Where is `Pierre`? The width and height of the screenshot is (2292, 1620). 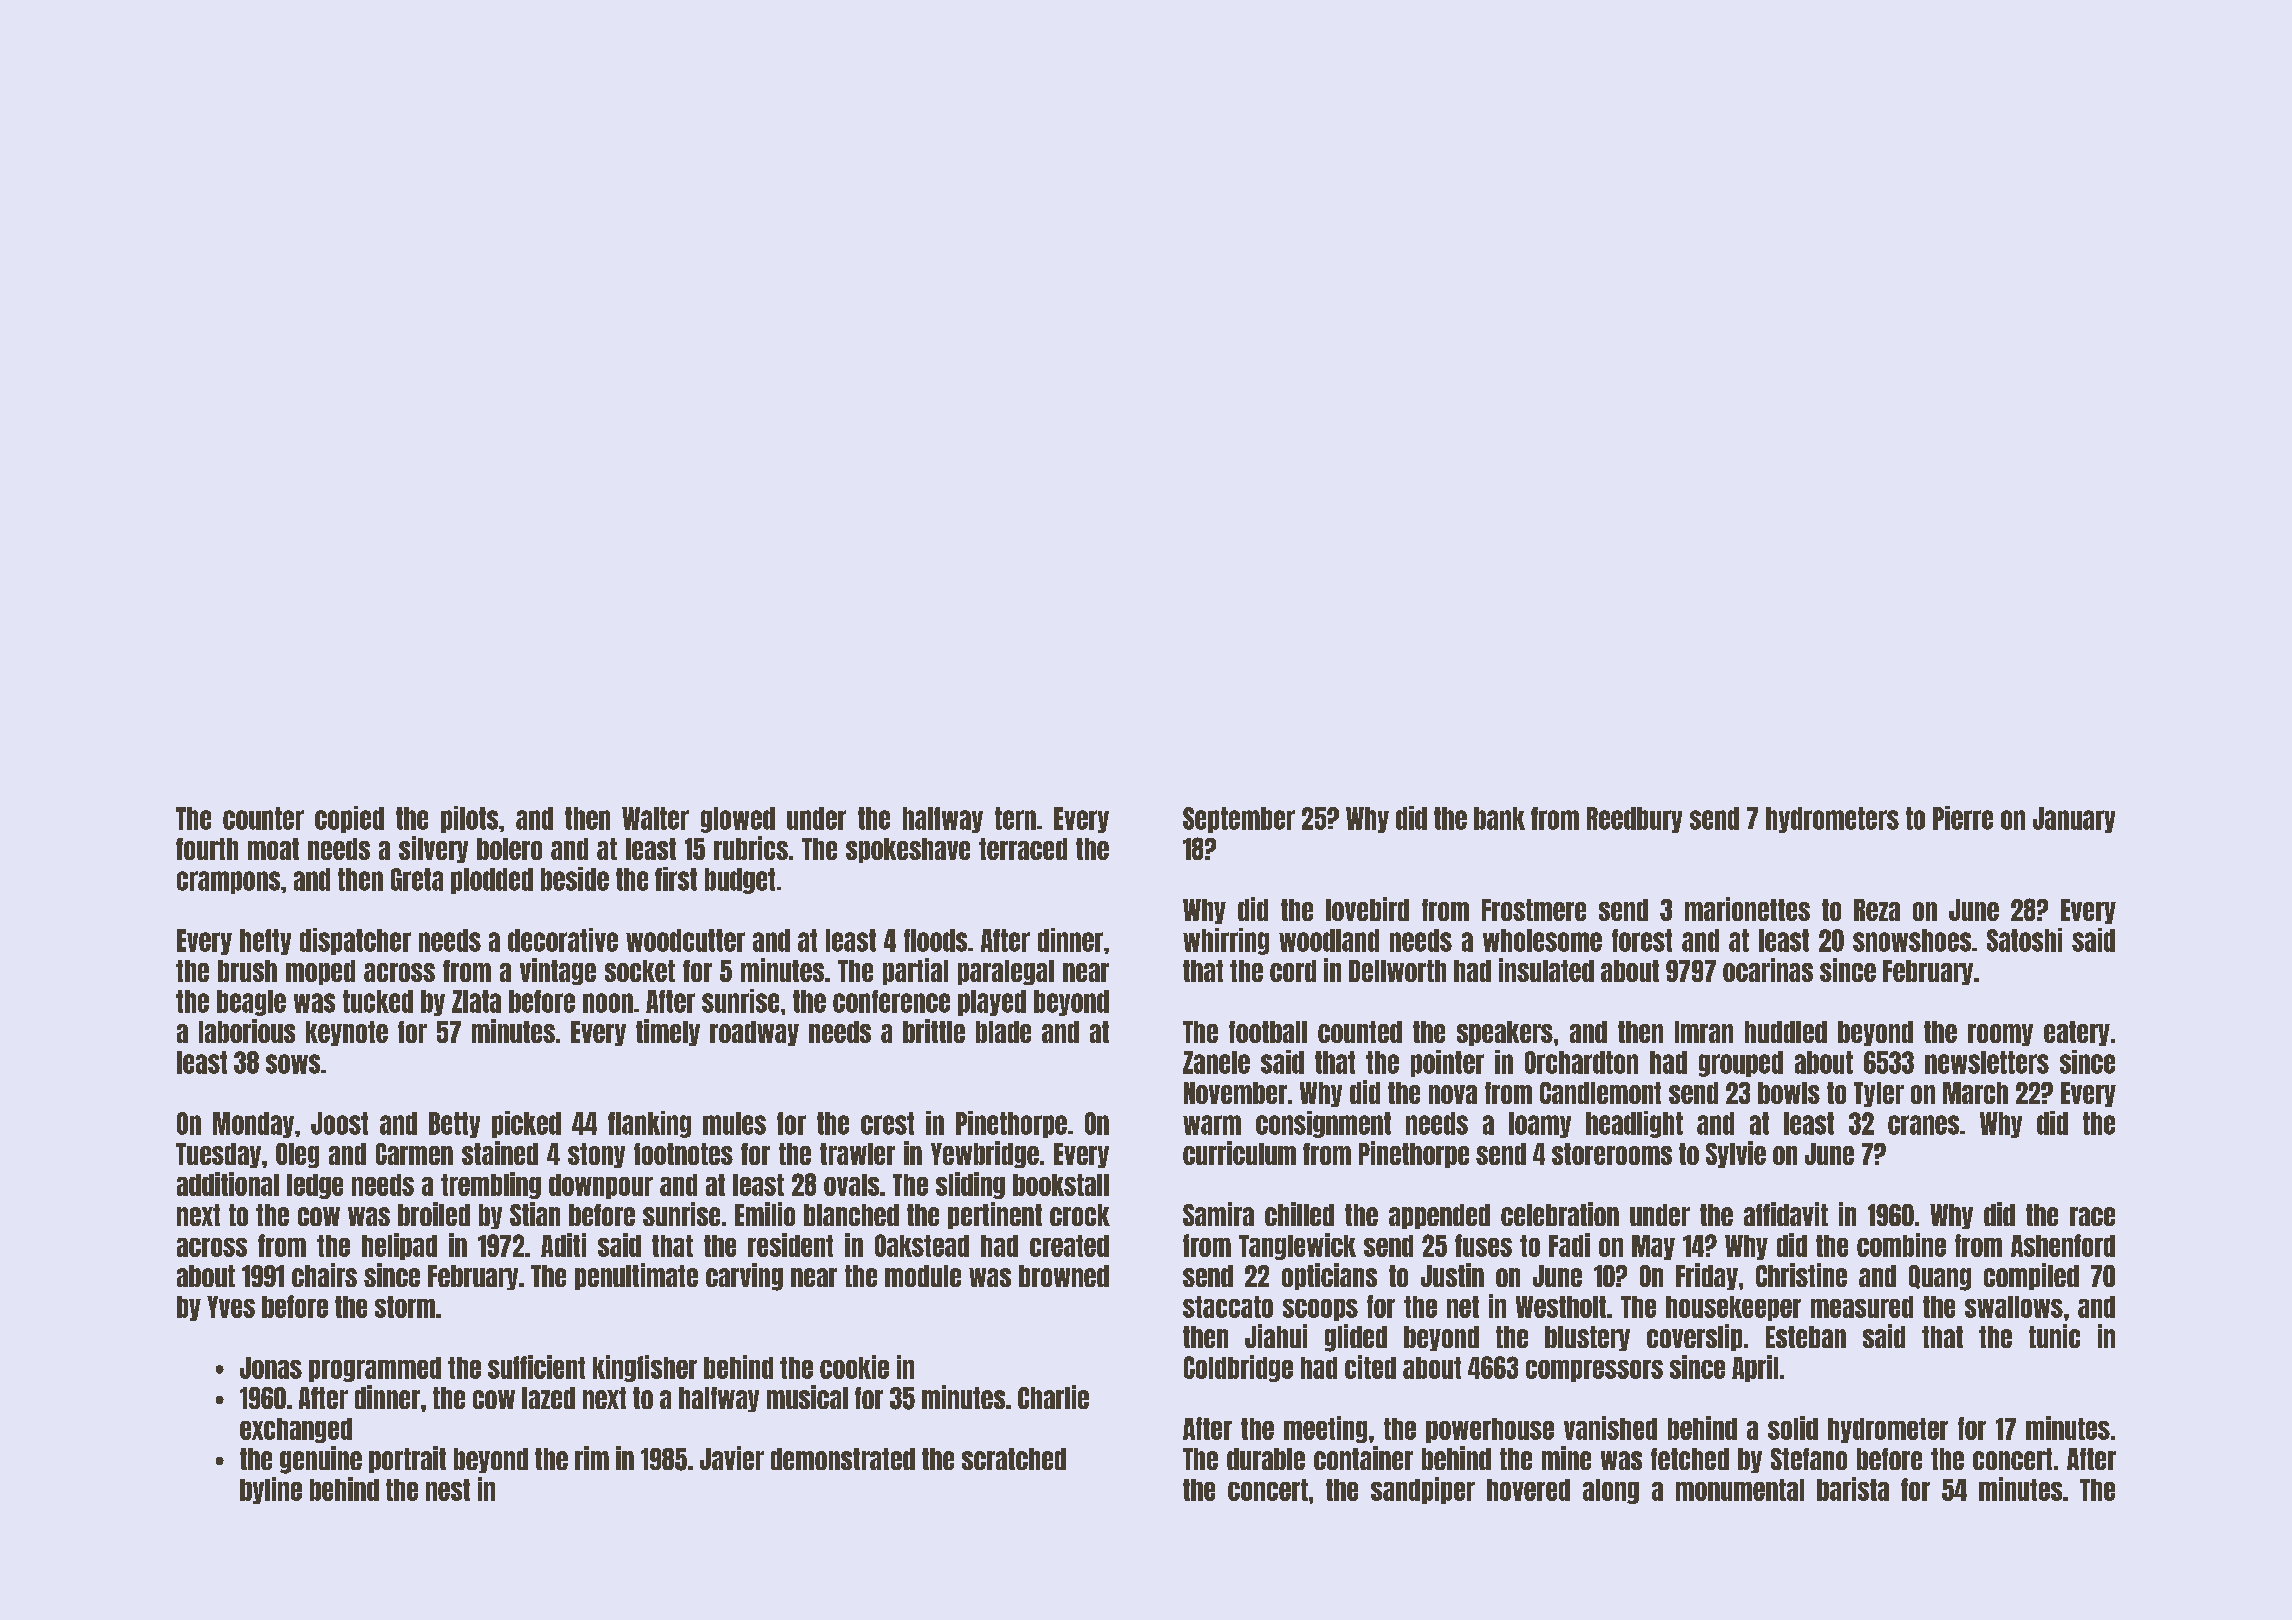
Pierre is located at coordinates (1963, 818).
